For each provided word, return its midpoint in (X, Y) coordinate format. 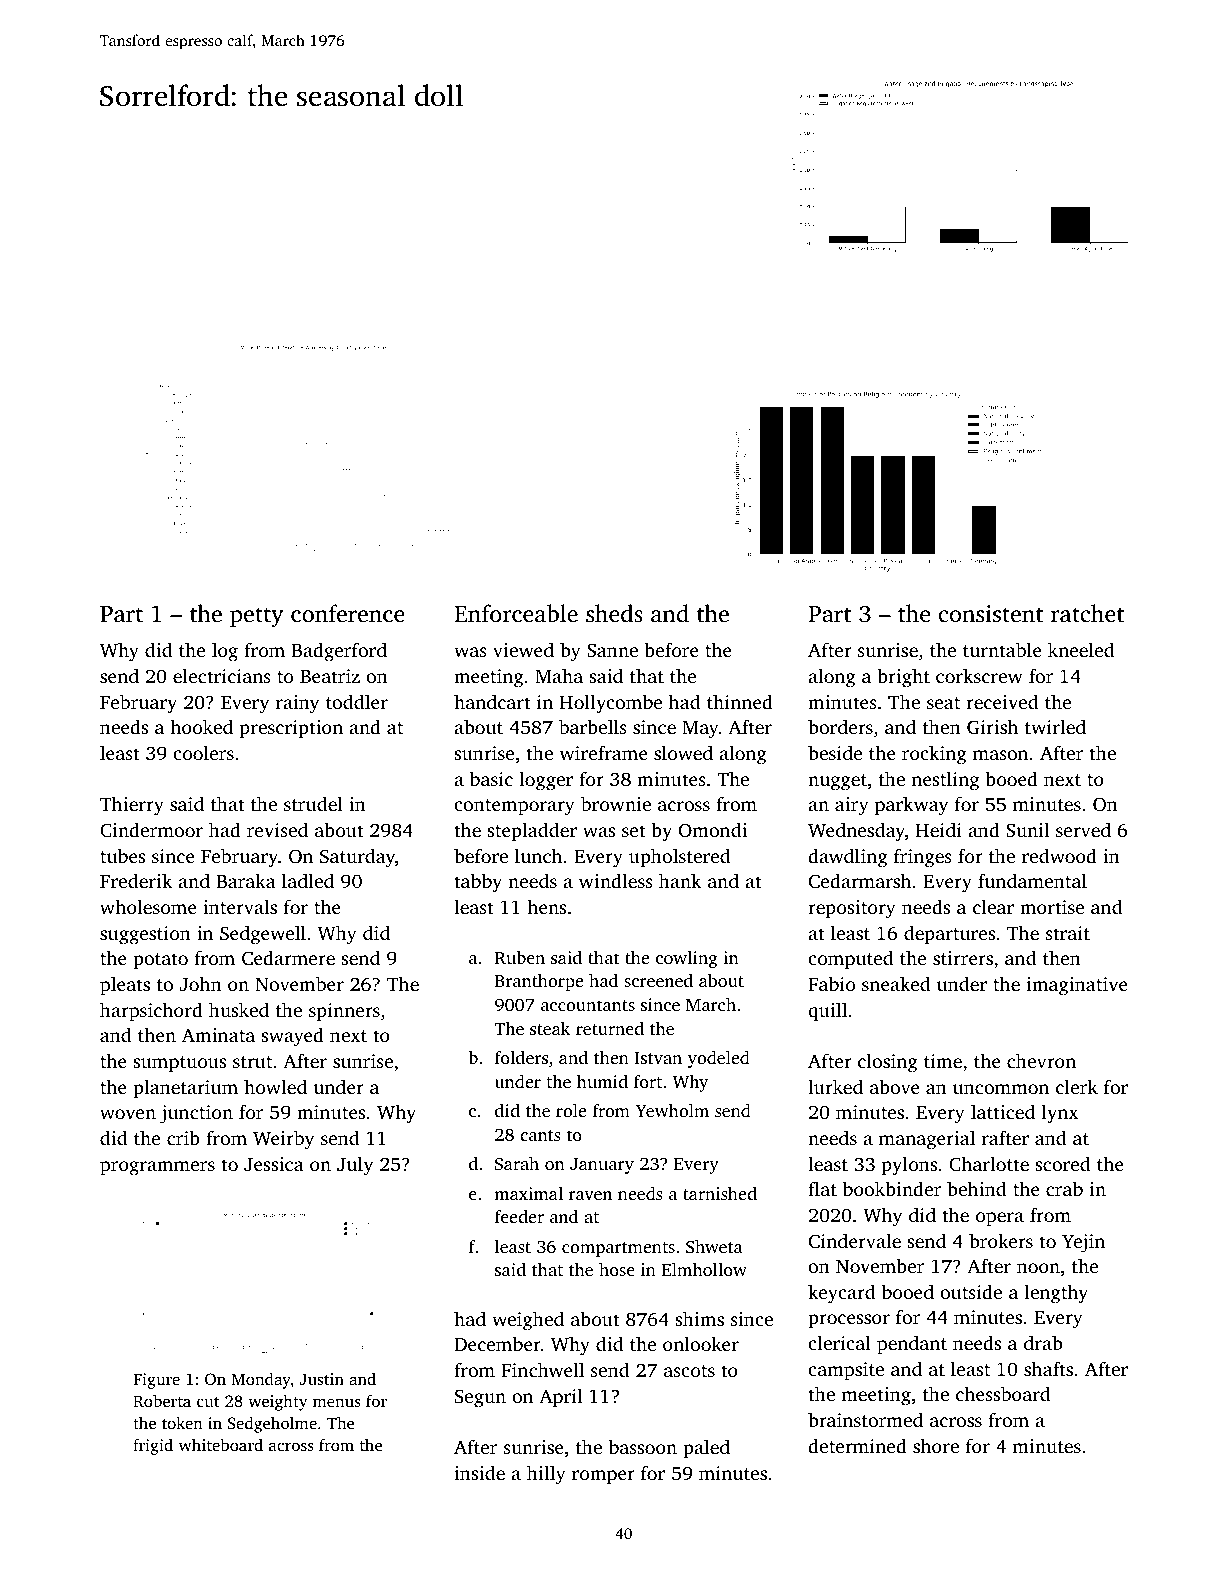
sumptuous (179, 1064)
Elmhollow (704, 1269)
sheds (614, 613)
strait (1068, 933)
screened (658, 980)
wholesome (148, 906)
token (182, 1422)
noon (1038, 1268)
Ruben (520, 958)
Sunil (1027, 830)
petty (256, 617)
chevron (1041, 1060)
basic (491, 778)
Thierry (132, 806)
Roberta (162, 1400)
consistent (991, 614)
